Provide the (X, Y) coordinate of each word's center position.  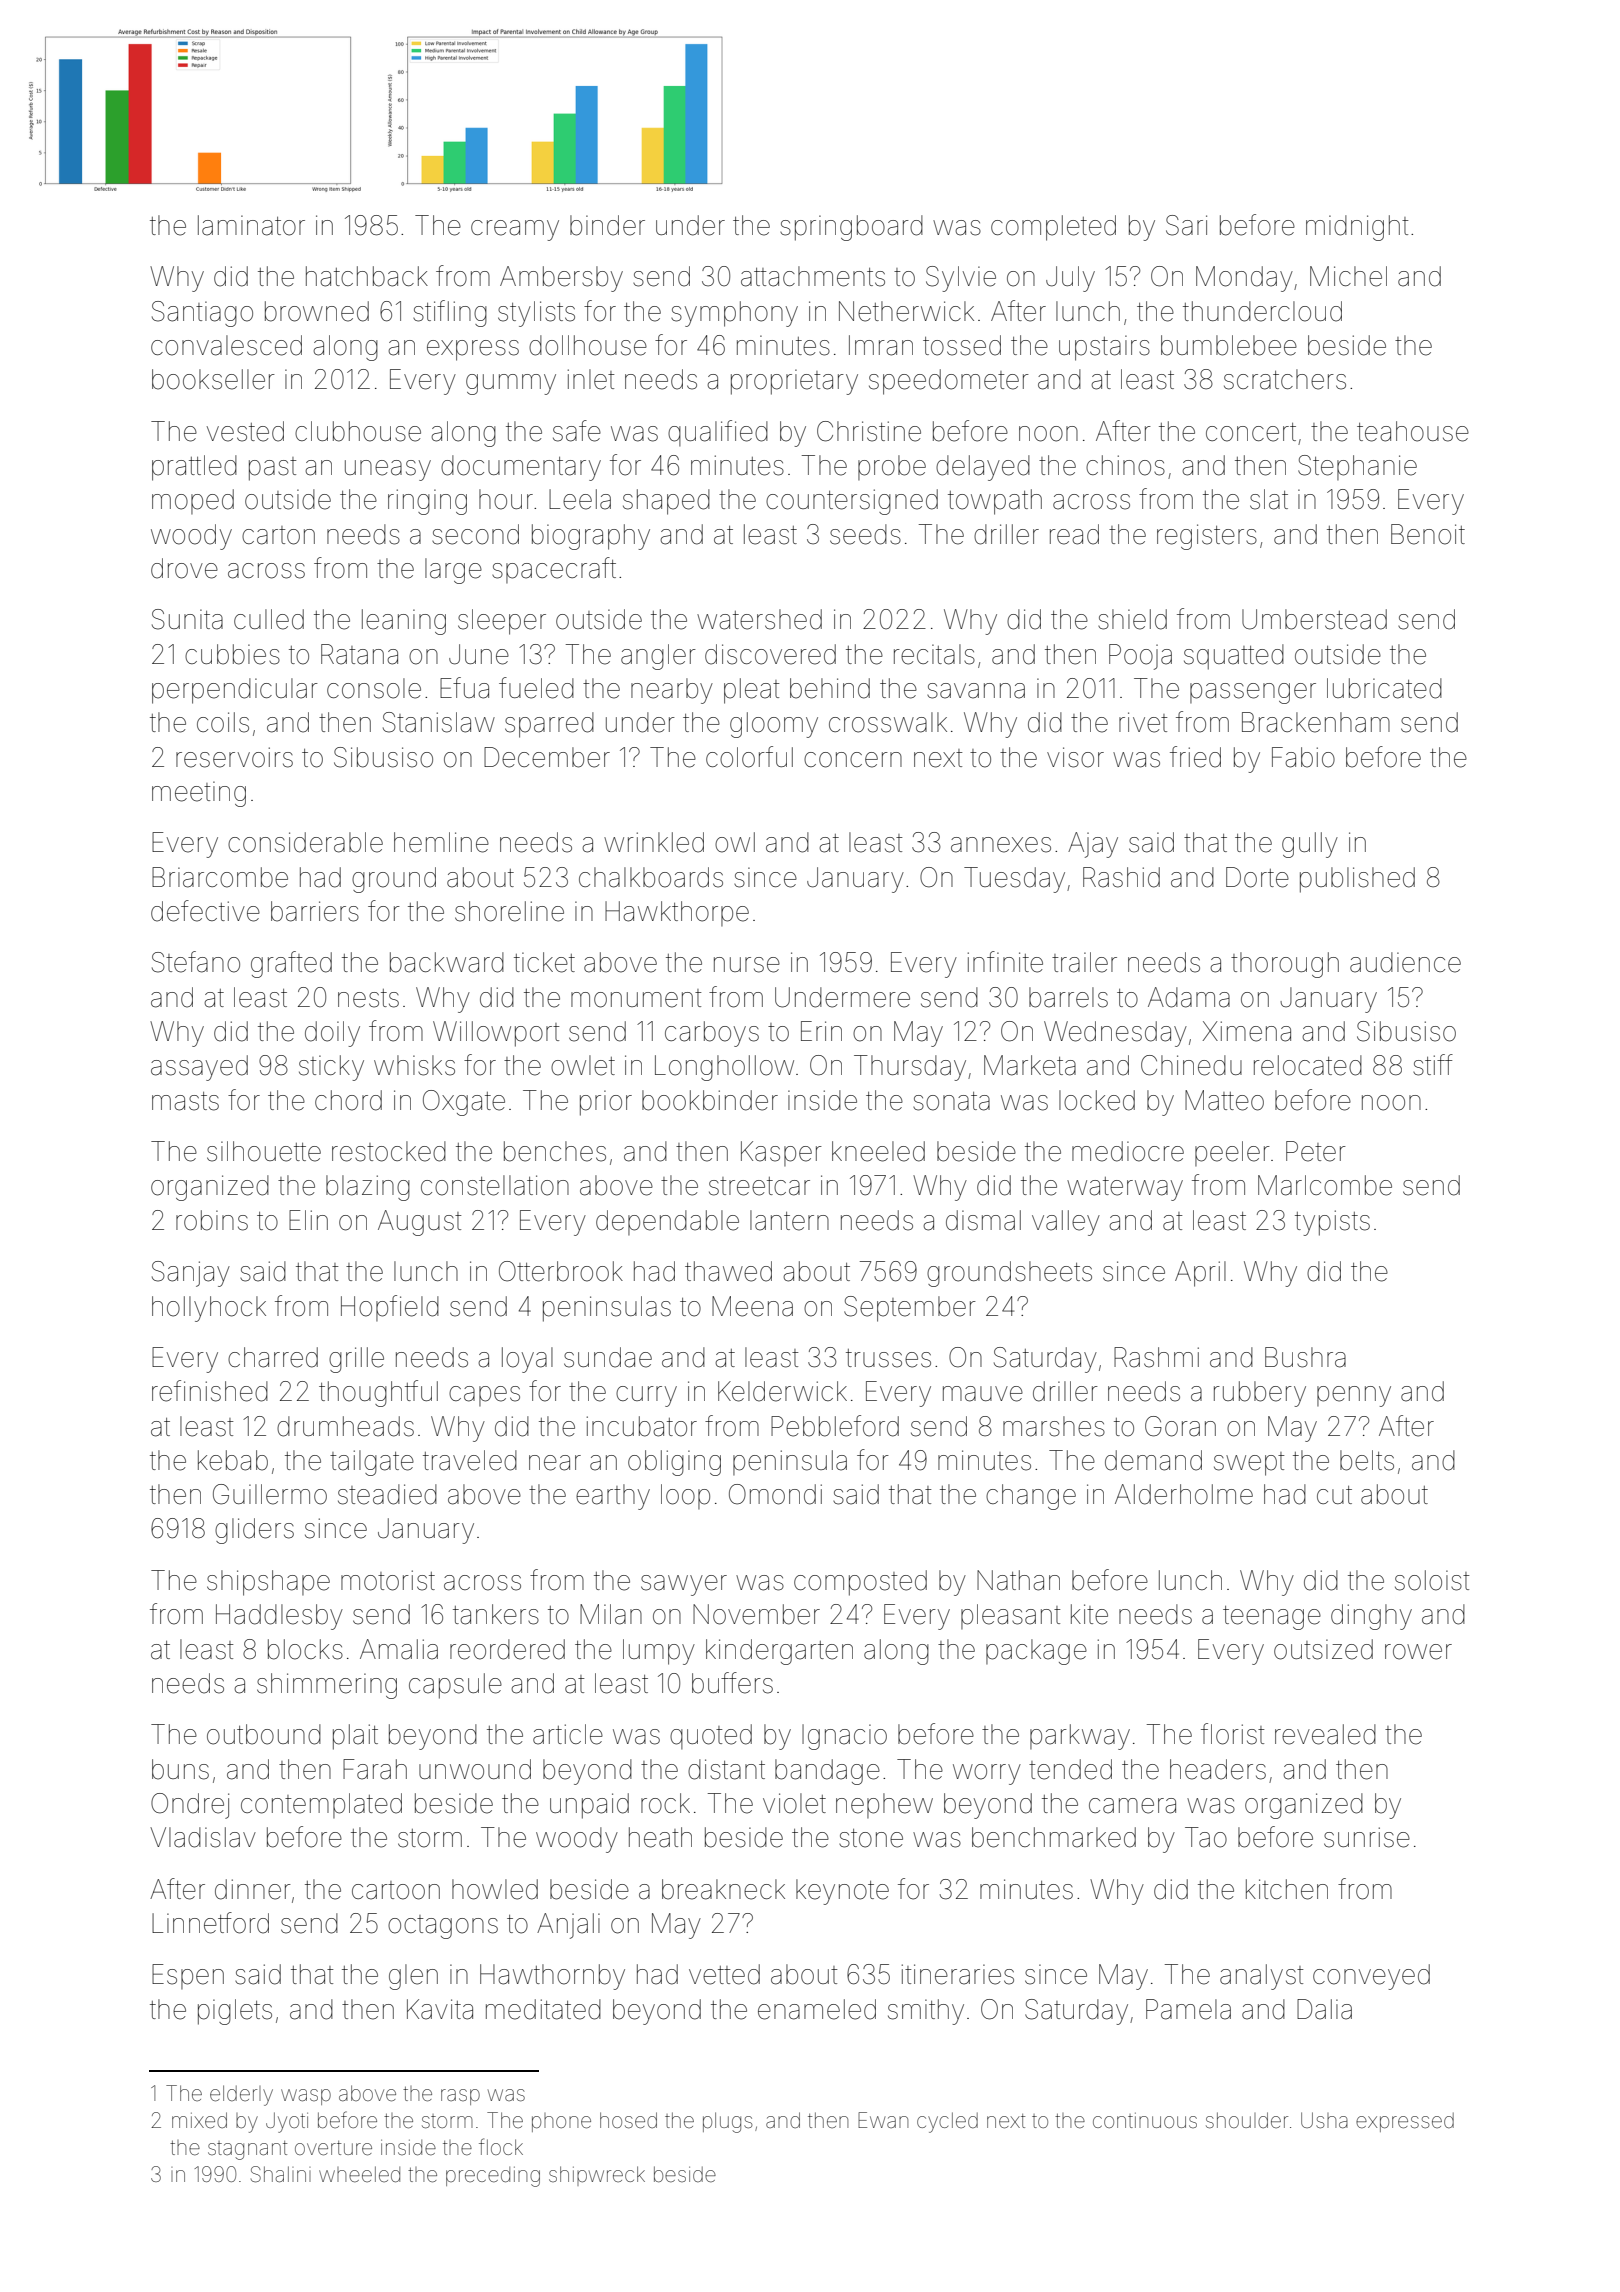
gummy (511, 384)
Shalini (281, 2174)
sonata (951, 1101)
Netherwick (906, 311)
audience (1405, 962)
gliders (254, 1531)
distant (726, 1769)
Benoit (1428, 534)
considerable (305, 842)
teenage (1272, 1618)
